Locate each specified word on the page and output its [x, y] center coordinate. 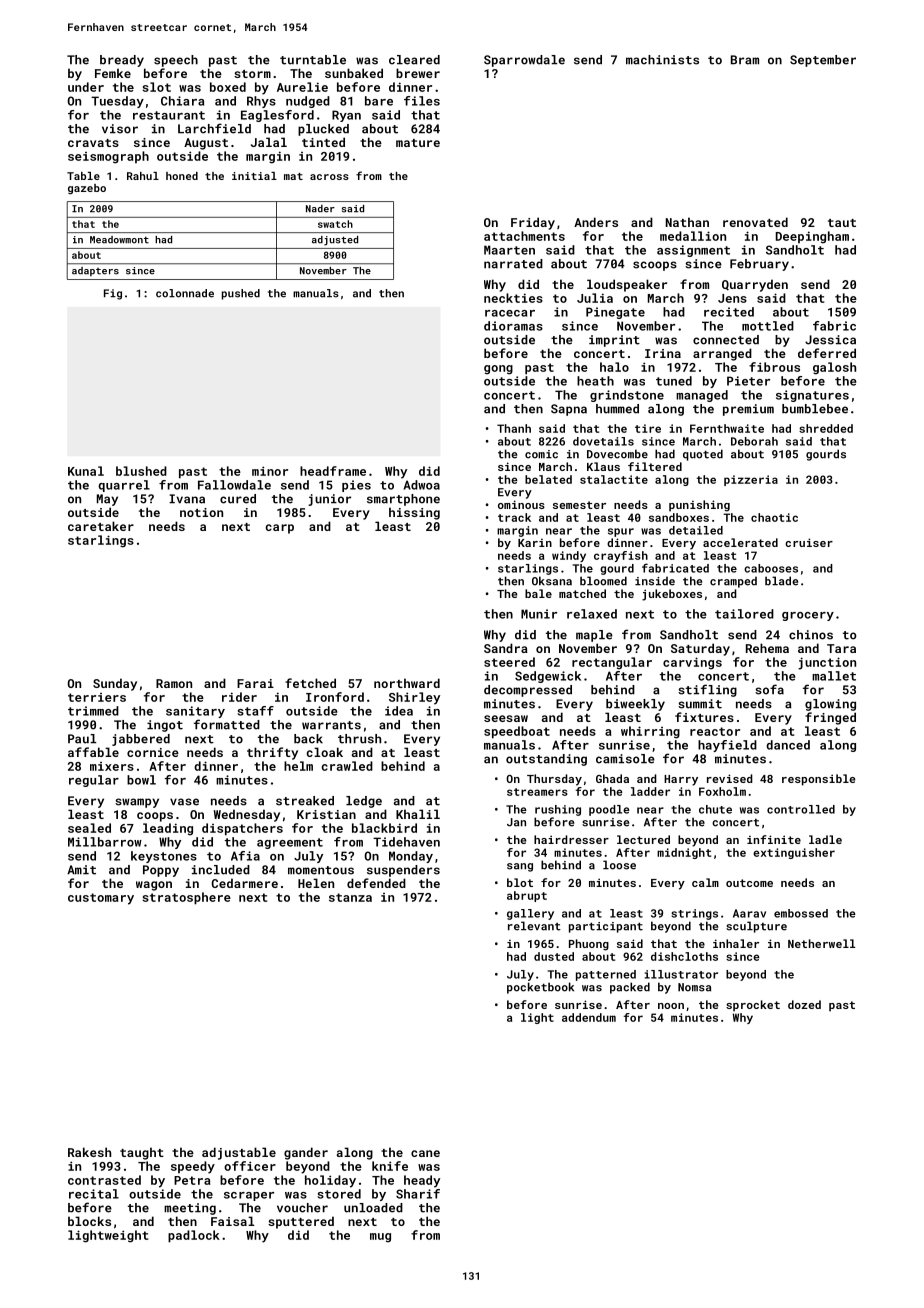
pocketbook [540, 988]
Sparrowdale [524, 61]
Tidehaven [406, 842]
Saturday [700, 649]
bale [538, 593]
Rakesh [89, 1152]
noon [671, 1006]
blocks [89, 1221]
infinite [774, 839]
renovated [755, 222]
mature [418, 143]
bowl [141, 780]
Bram [745, 60]
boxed [228, 87]
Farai [255, 683]
